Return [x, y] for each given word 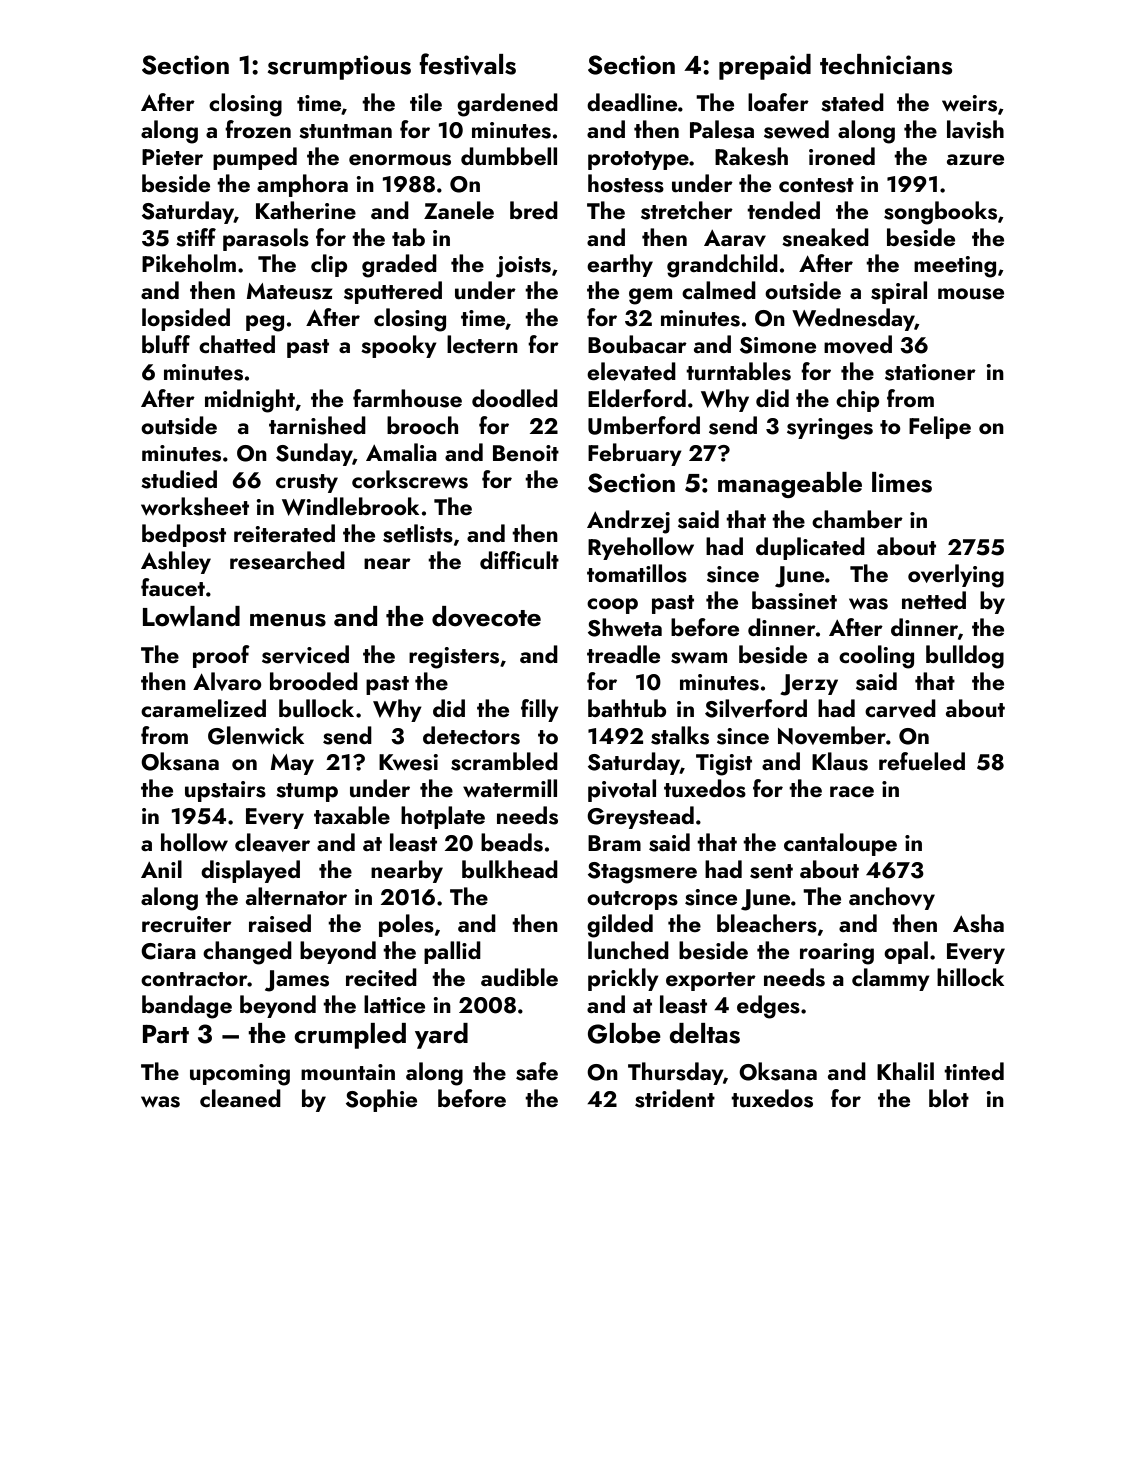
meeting [955, 267]
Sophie [381, 1100]
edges [768, 1007]
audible [519, 977]
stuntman [345, 131]
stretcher [687, 210]
